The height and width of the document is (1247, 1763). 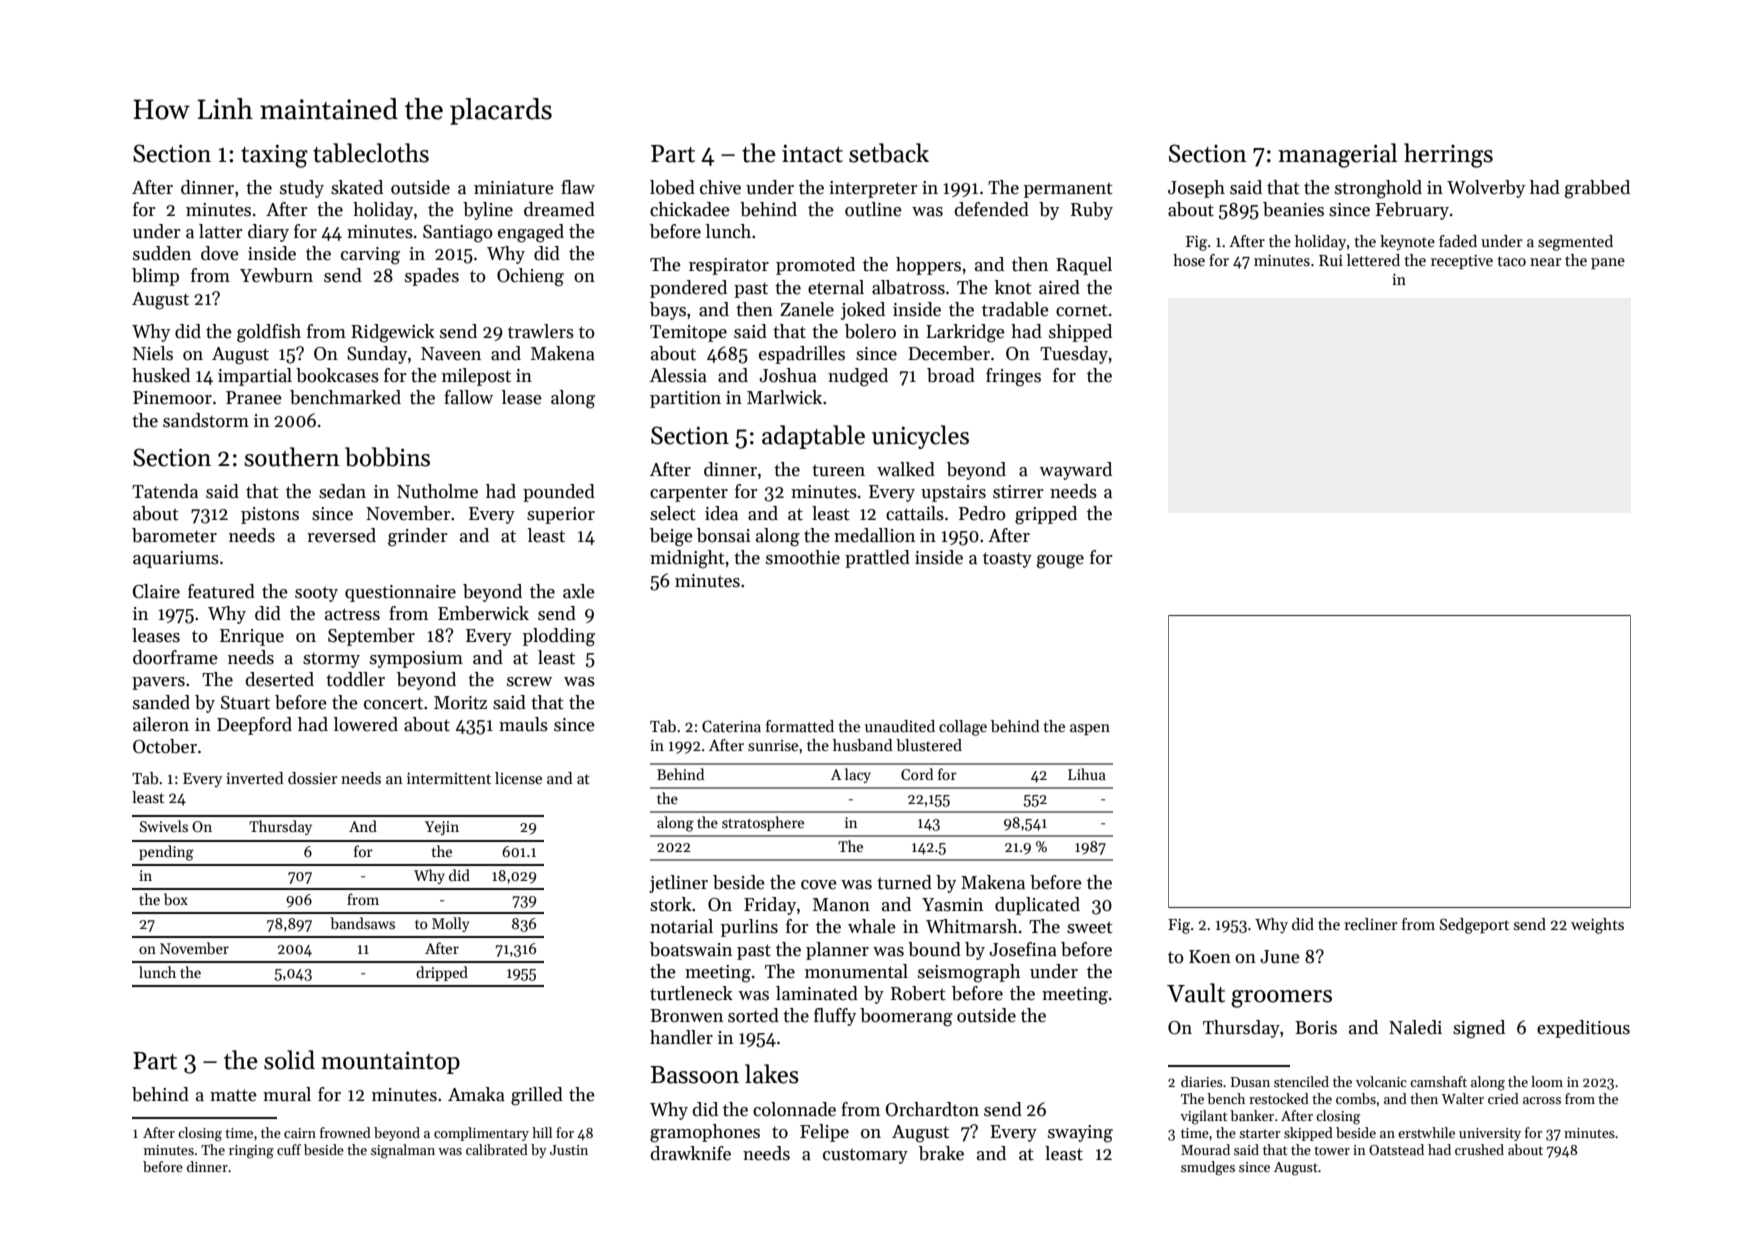 What do you see at coordinates (1196, 993) in the document?
I see `Vault` at bounding box center [1196, 993].
